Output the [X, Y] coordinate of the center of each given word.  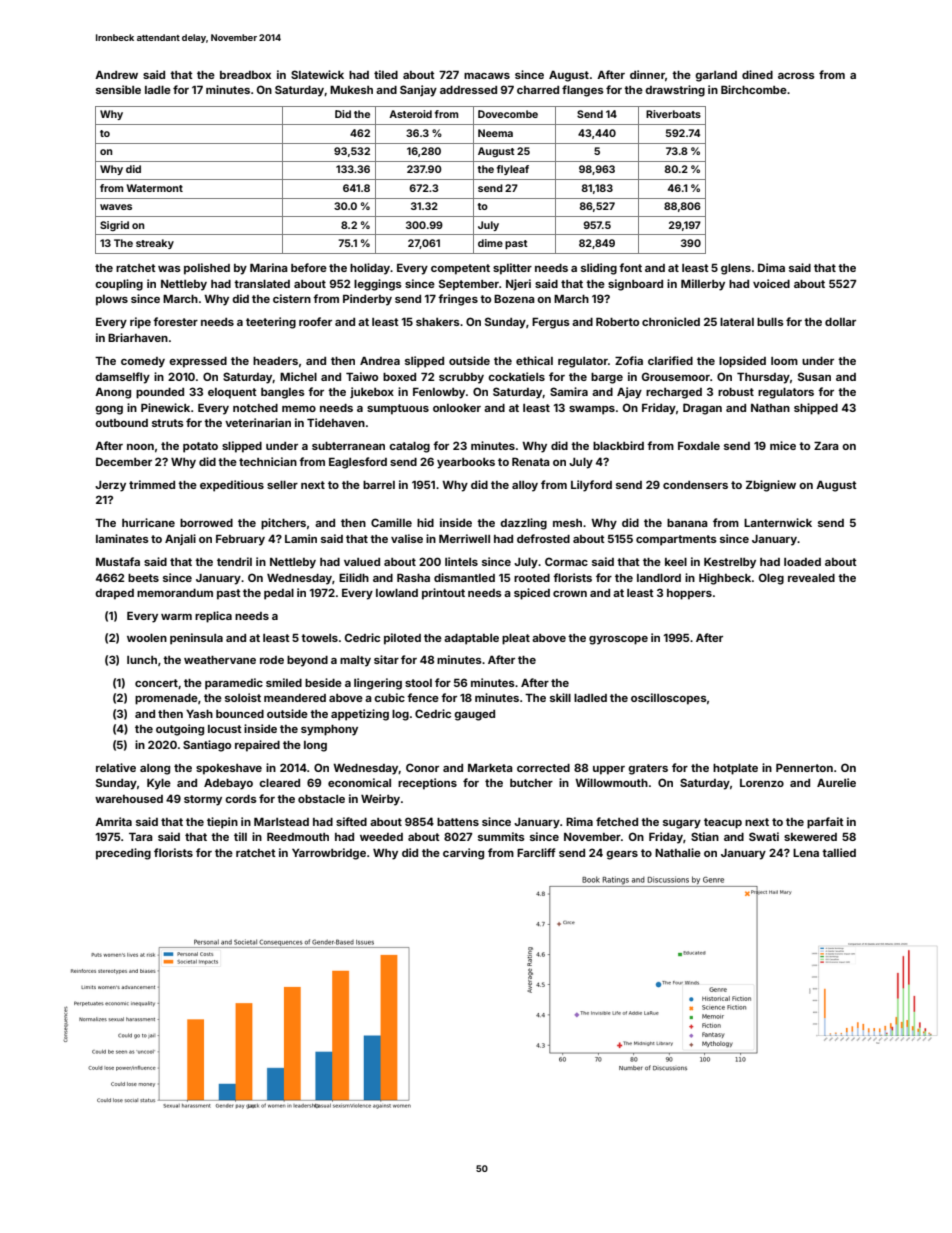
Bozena [514, 298]
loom [784, 361]
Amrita [113, 821]
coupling [119, 285]
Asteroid [410, 114]
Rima [579, 821]
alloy [525, 486]
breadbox [245, 75]
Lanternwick [778, 522]
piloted [402, 639]
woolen [147, 638]
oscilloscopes [669, 699]
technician [268, 461]
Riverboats [673, 114]
